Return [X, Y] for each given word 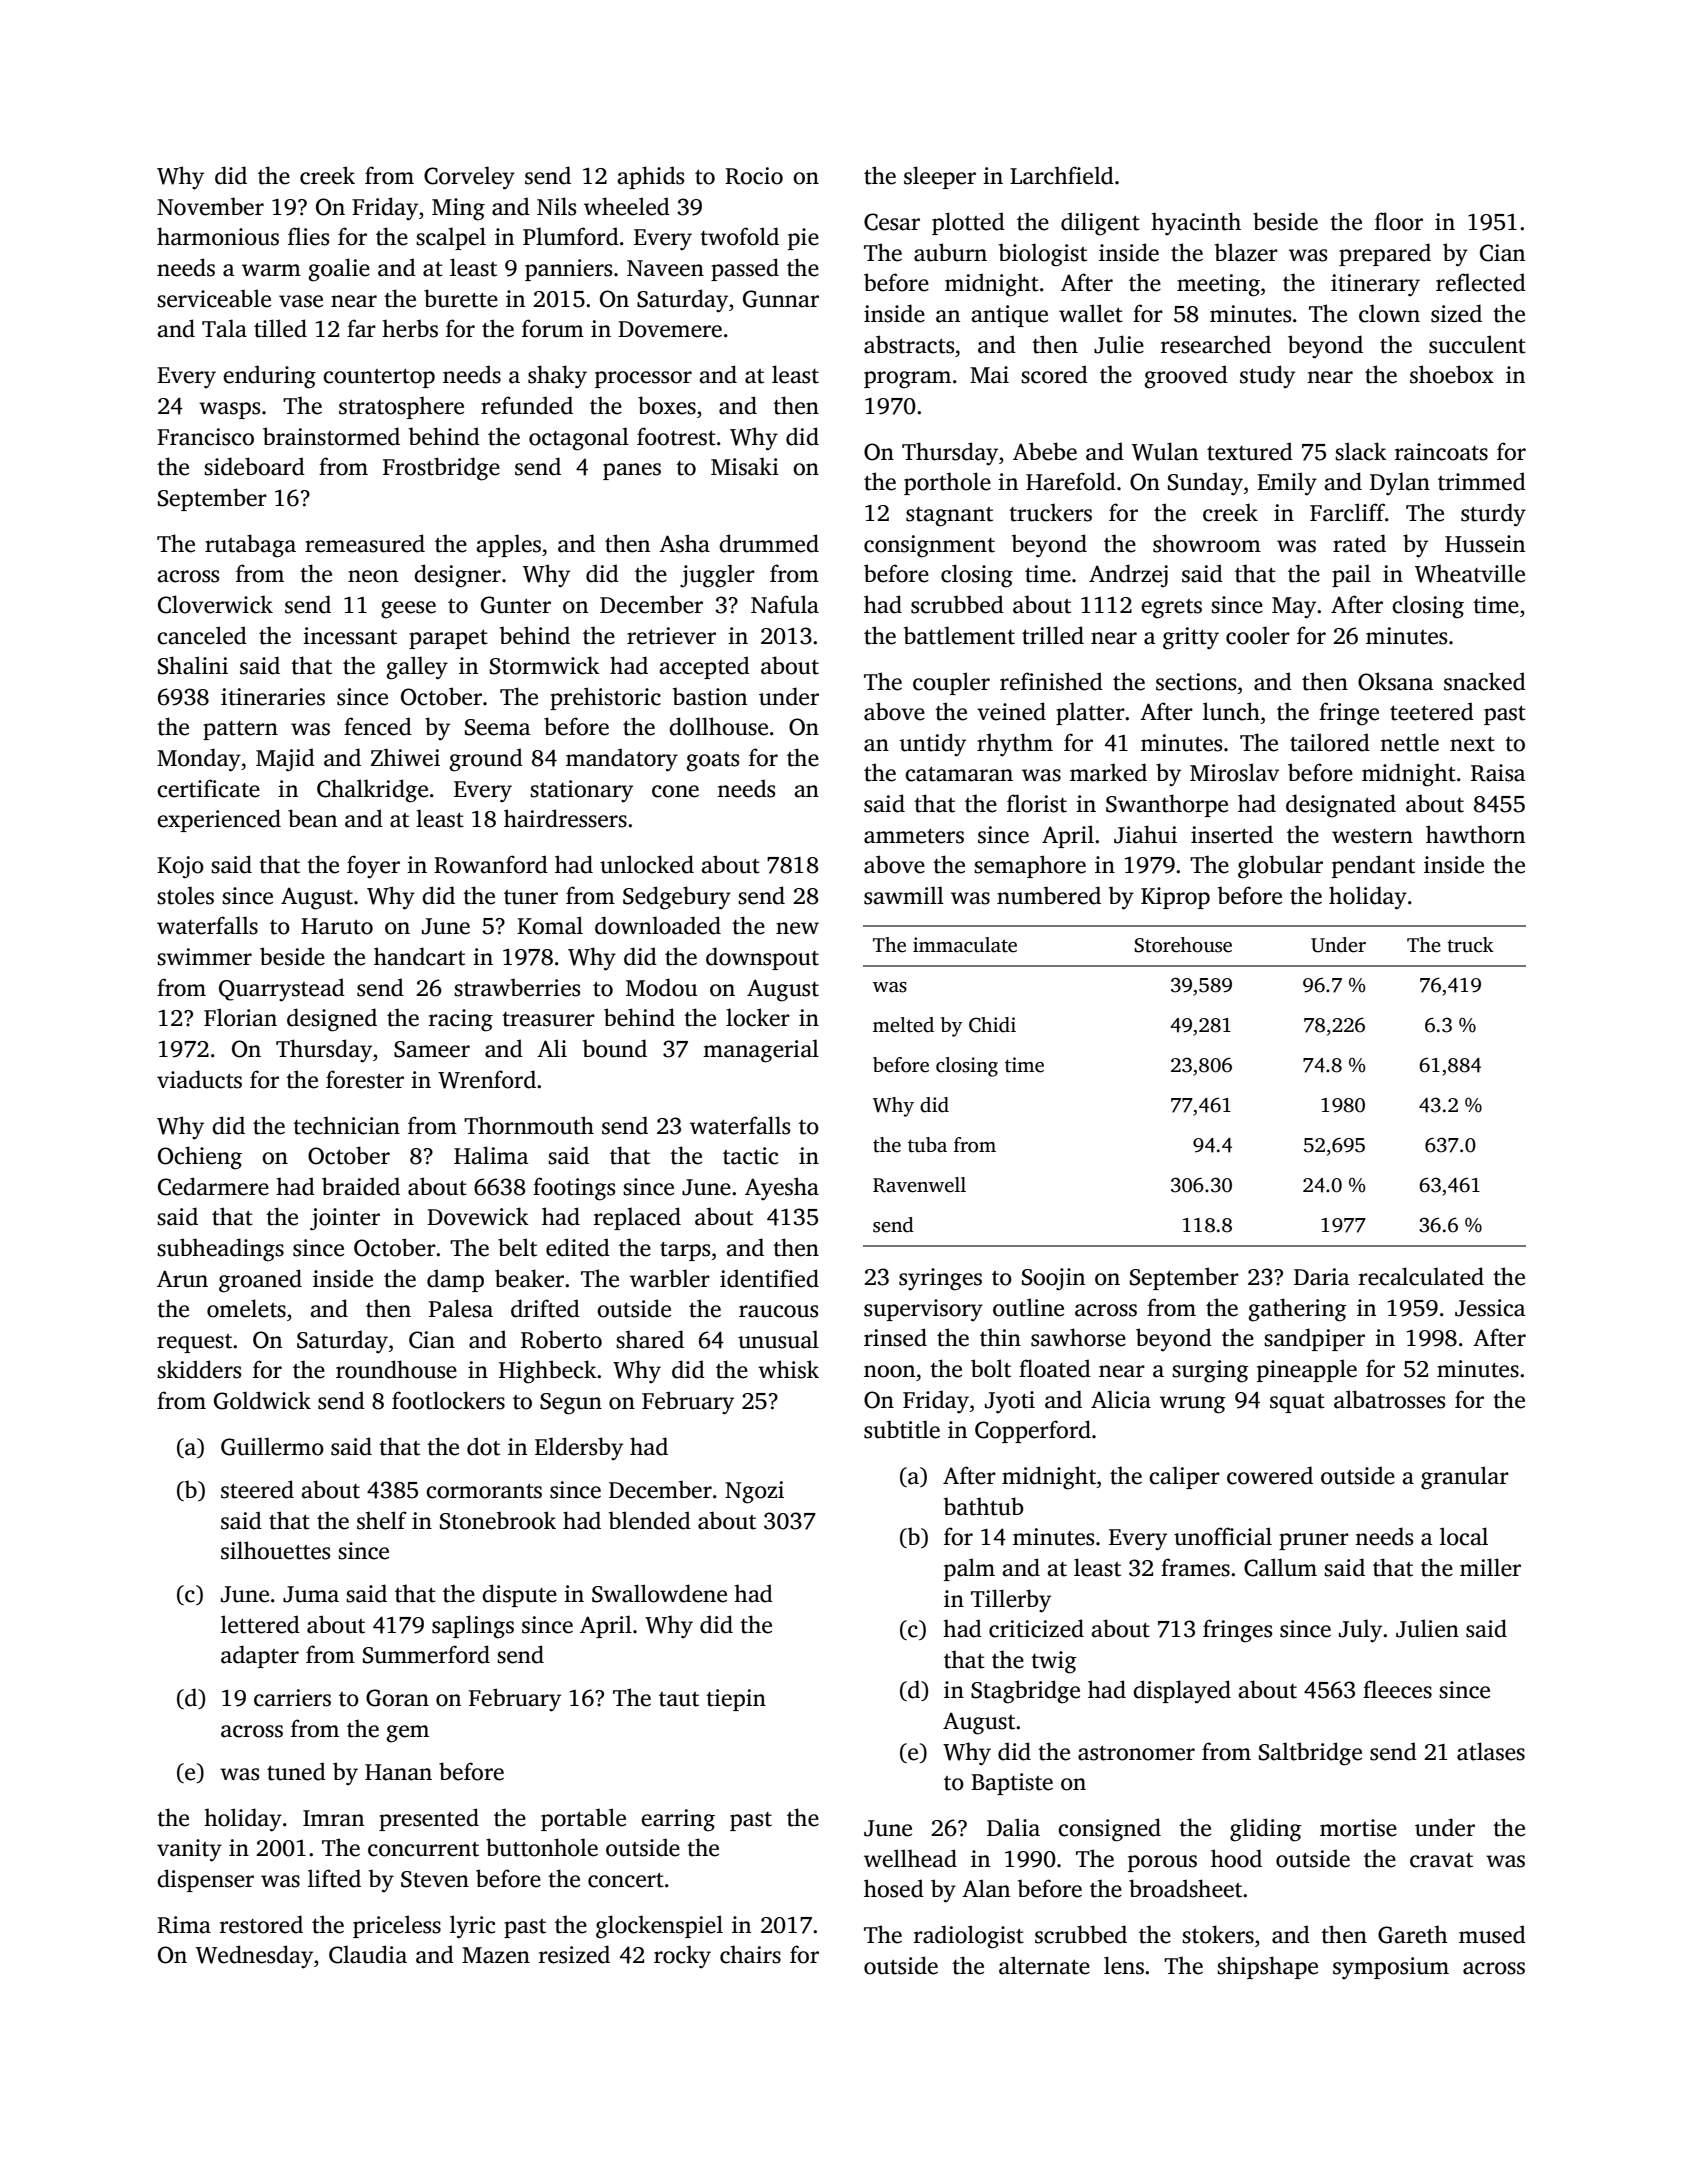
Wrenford [487, 1079]
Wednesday [254, 1957]
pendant [1373, 866]
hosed [894, 1888]
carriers [292, 1698]
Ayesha [782, 1188]
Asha [684, 543]
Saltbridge [1310, 1754]
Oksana [1396, 681]
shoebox [1452, 374]
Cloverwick [215, 604]
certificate [208, 788]
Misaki [745, 466]
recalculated [1421, 1276]
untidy [933, 745]
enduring [269, 377]
